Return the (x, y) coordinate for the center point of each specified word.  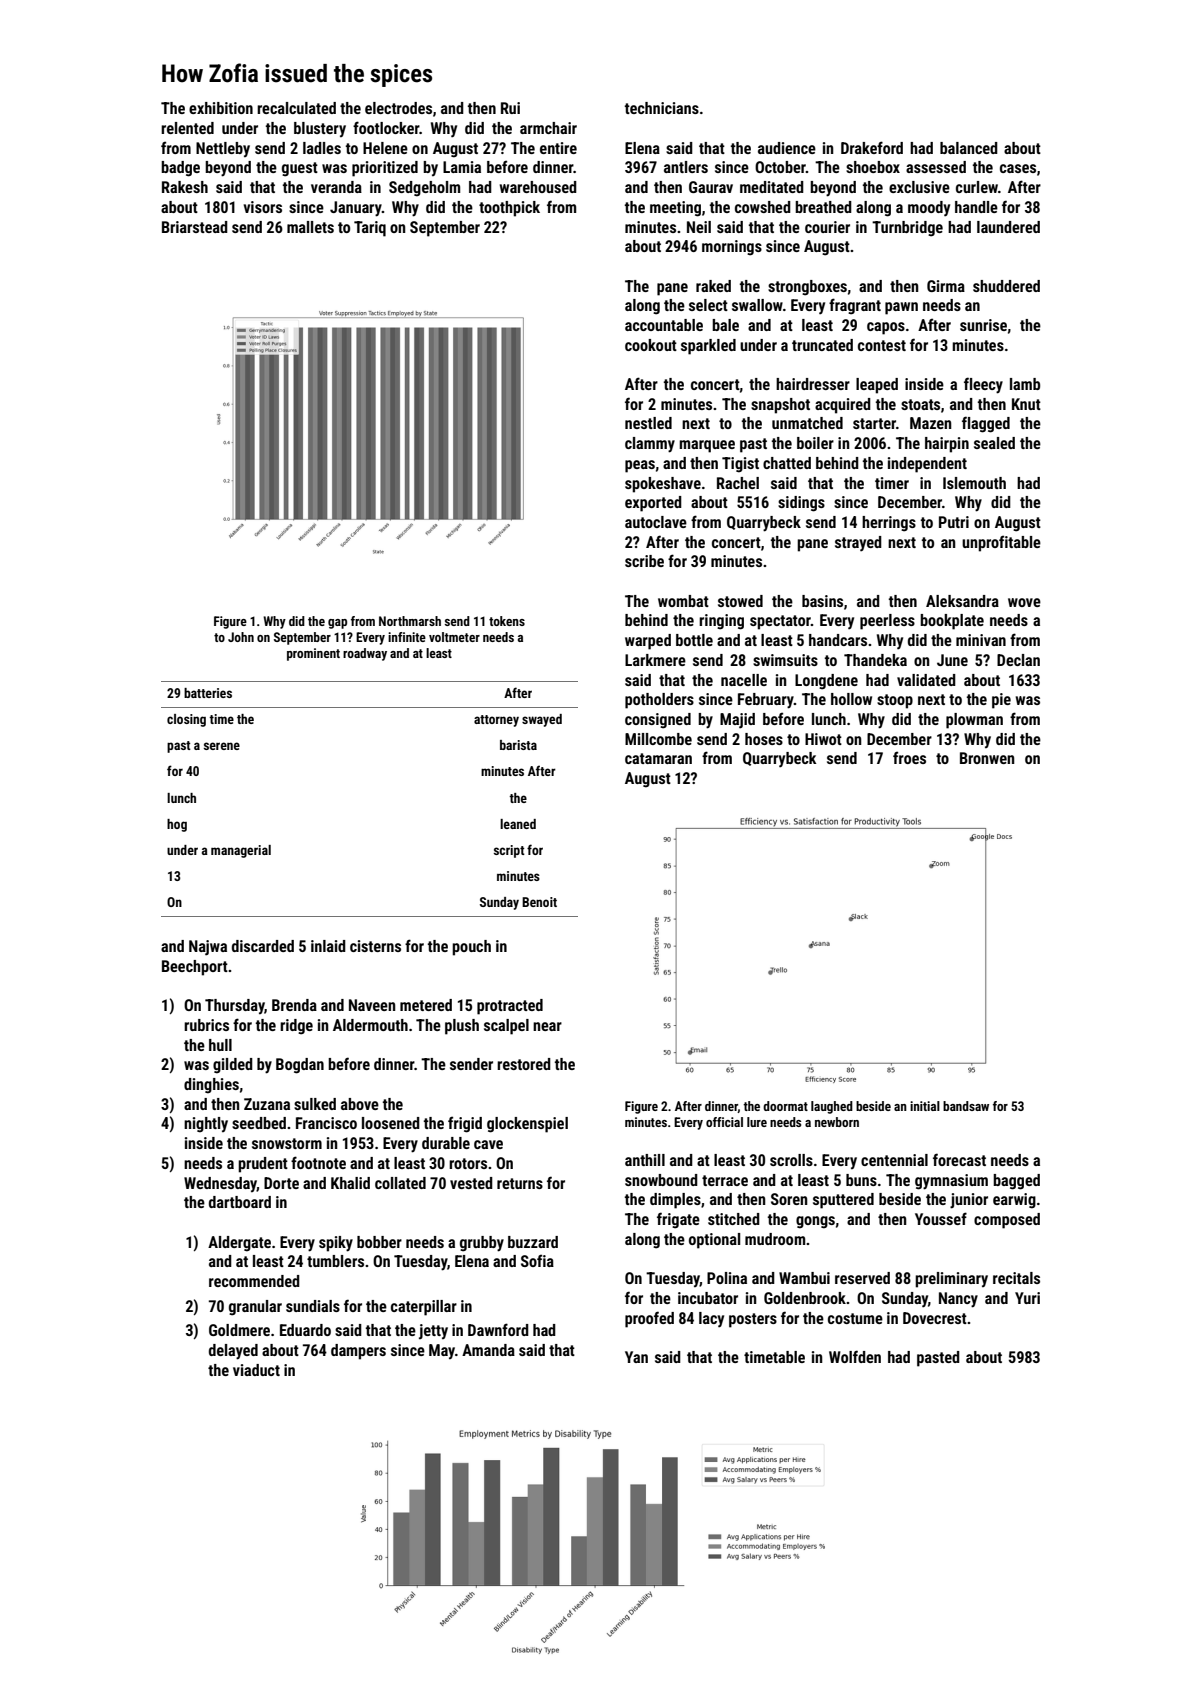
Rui (510, 108)
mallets (310, 227)
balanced (969, 148)
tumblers (335, 1261)
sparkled (708, 347)
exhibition (221, 108)
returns (520, 1183)
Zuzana (267, 1104)
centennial (894, 1160)
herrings (889, 524)
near (547, 1026)
